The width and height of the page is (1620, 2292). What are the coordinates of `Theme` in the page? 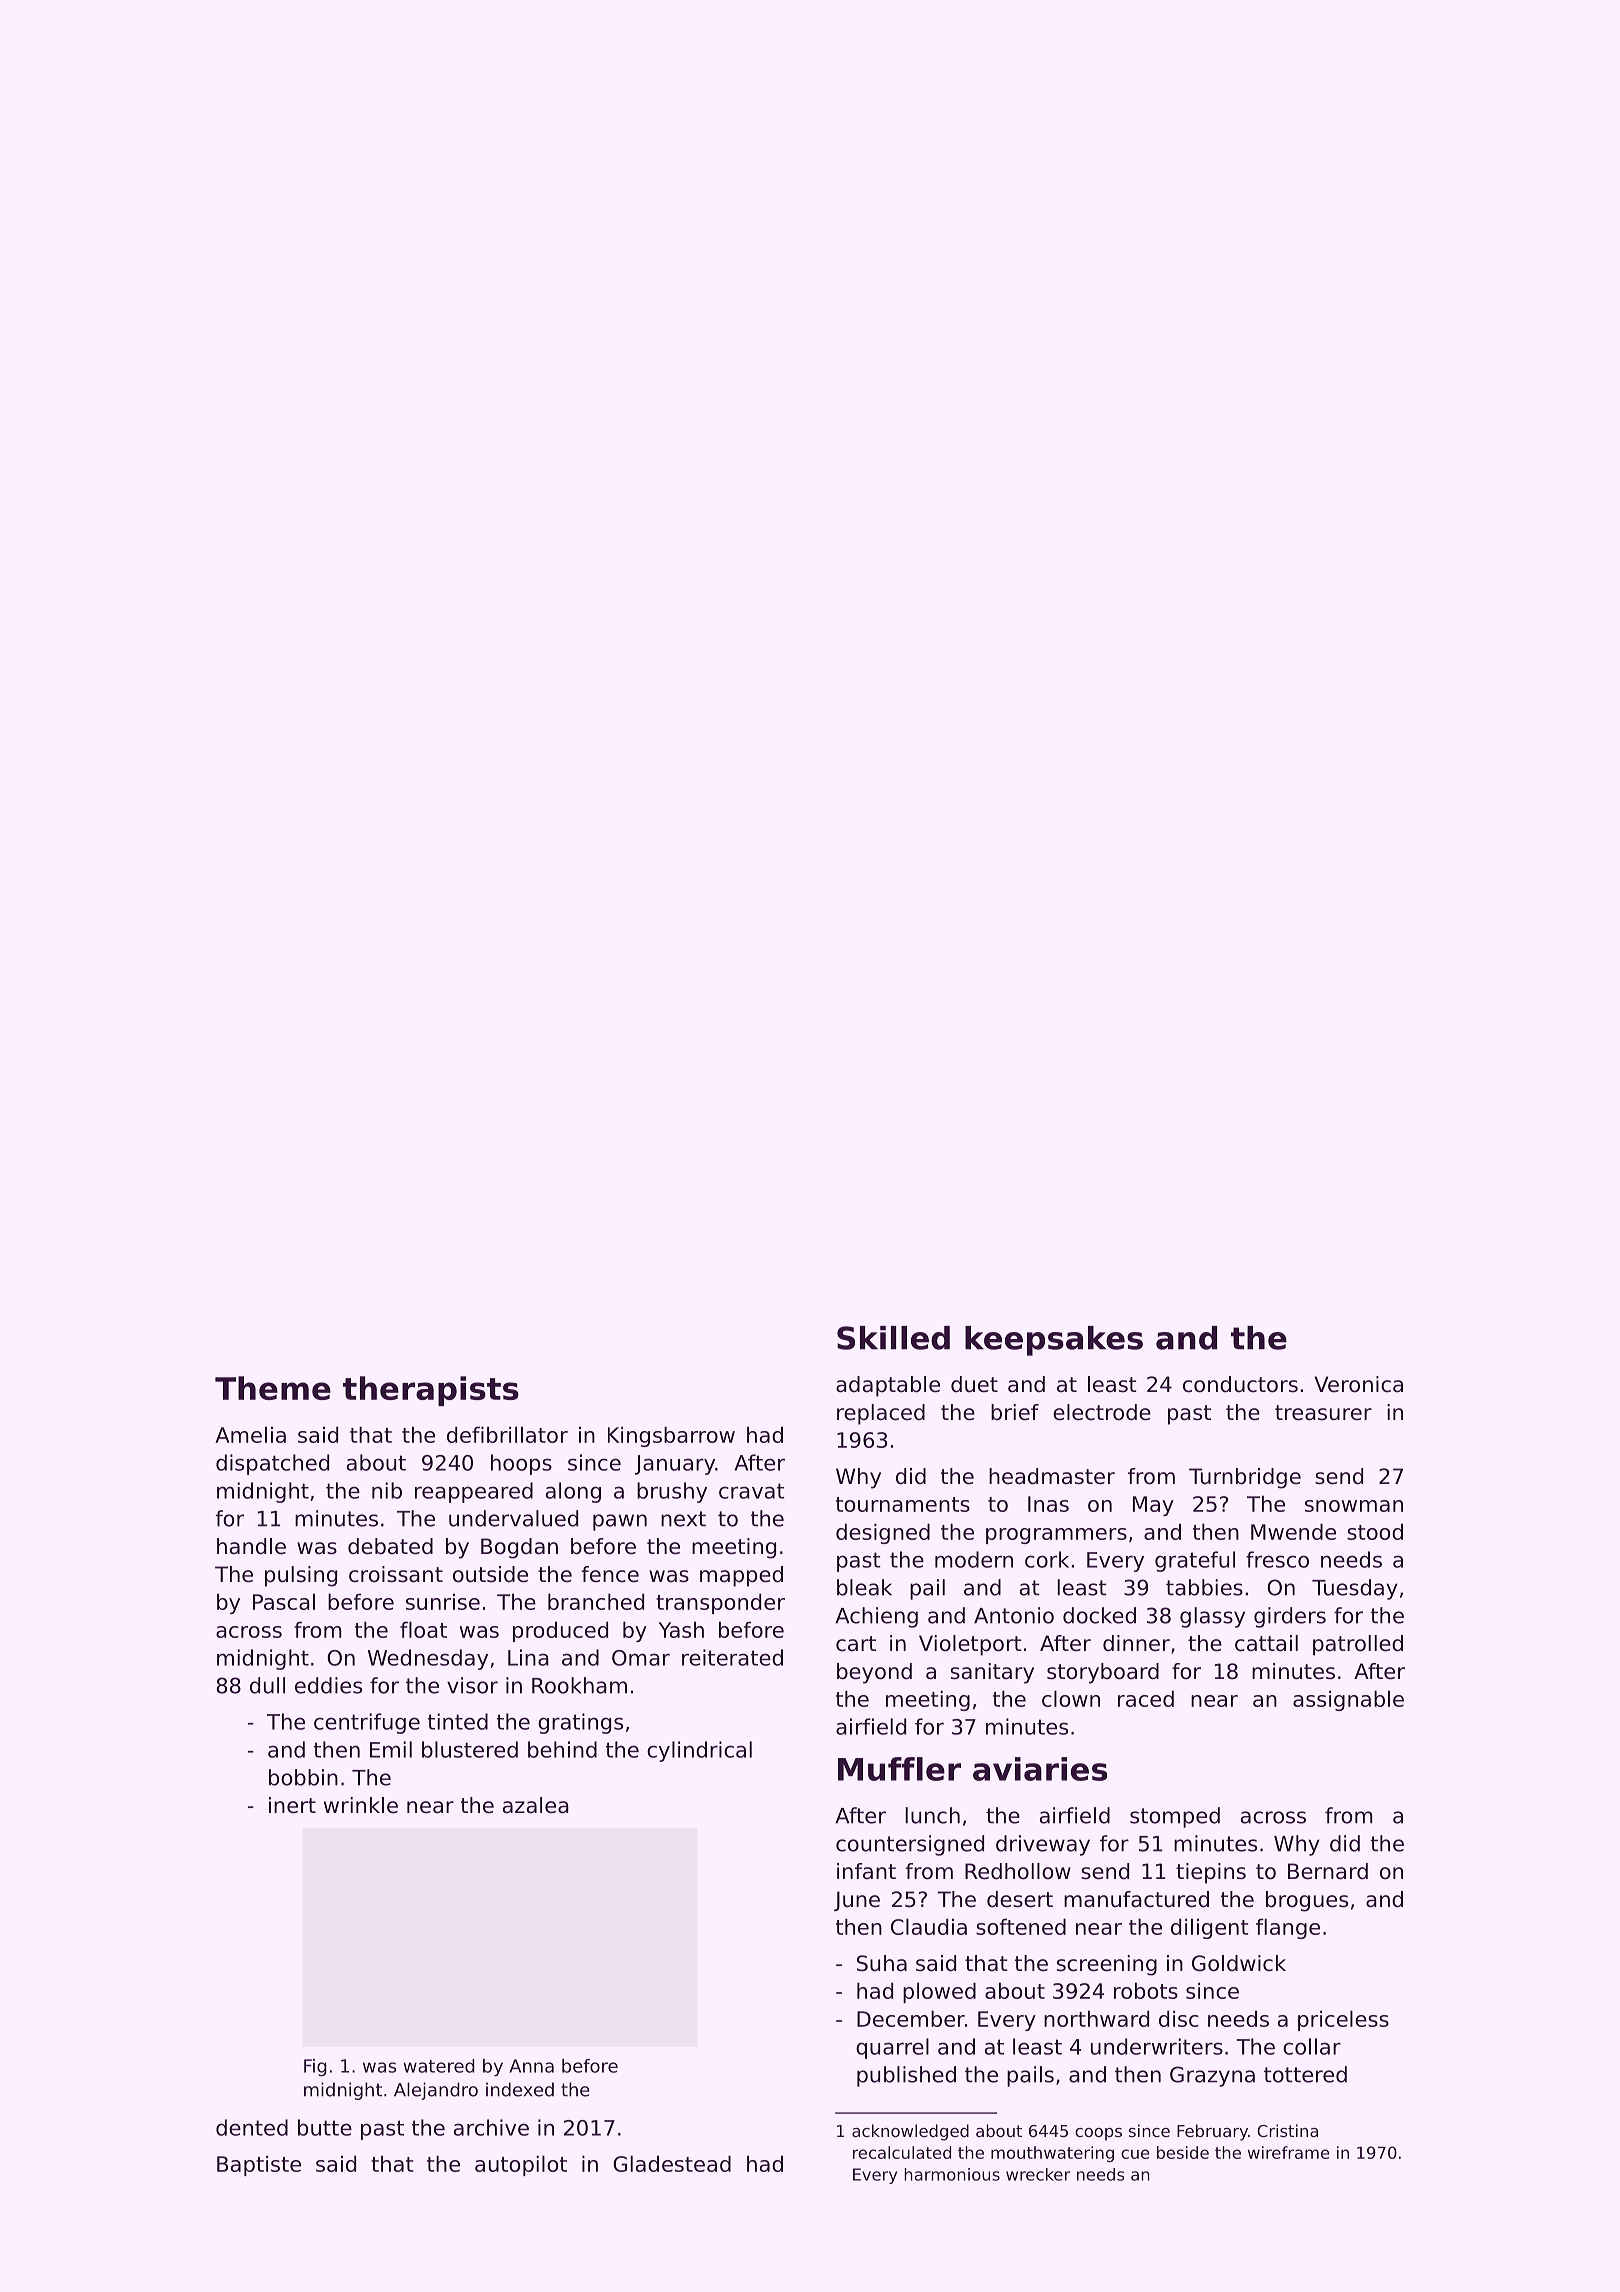 It's located at (273, 1388).
